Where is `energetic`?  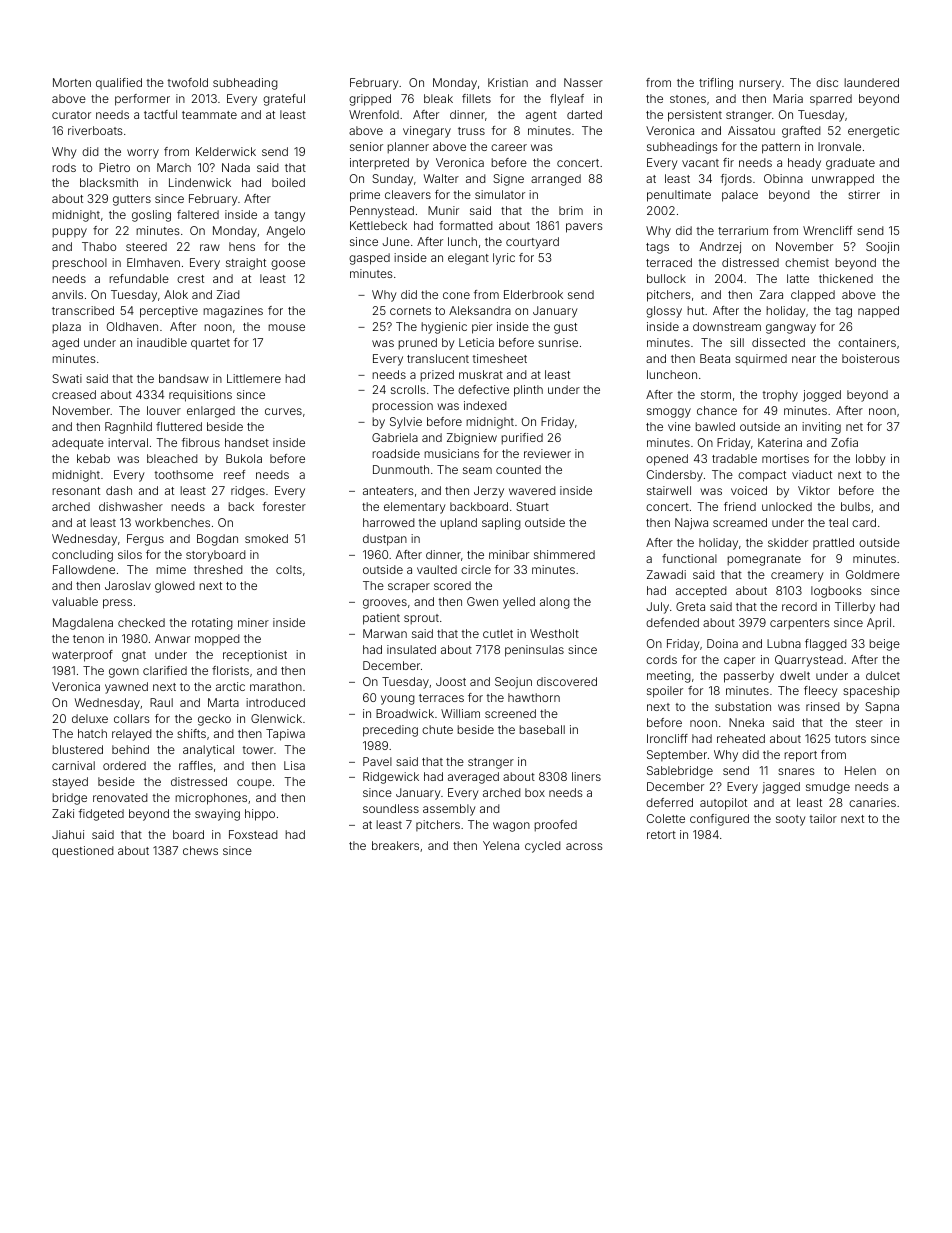 energetic is located at coordinates (873, 132).
